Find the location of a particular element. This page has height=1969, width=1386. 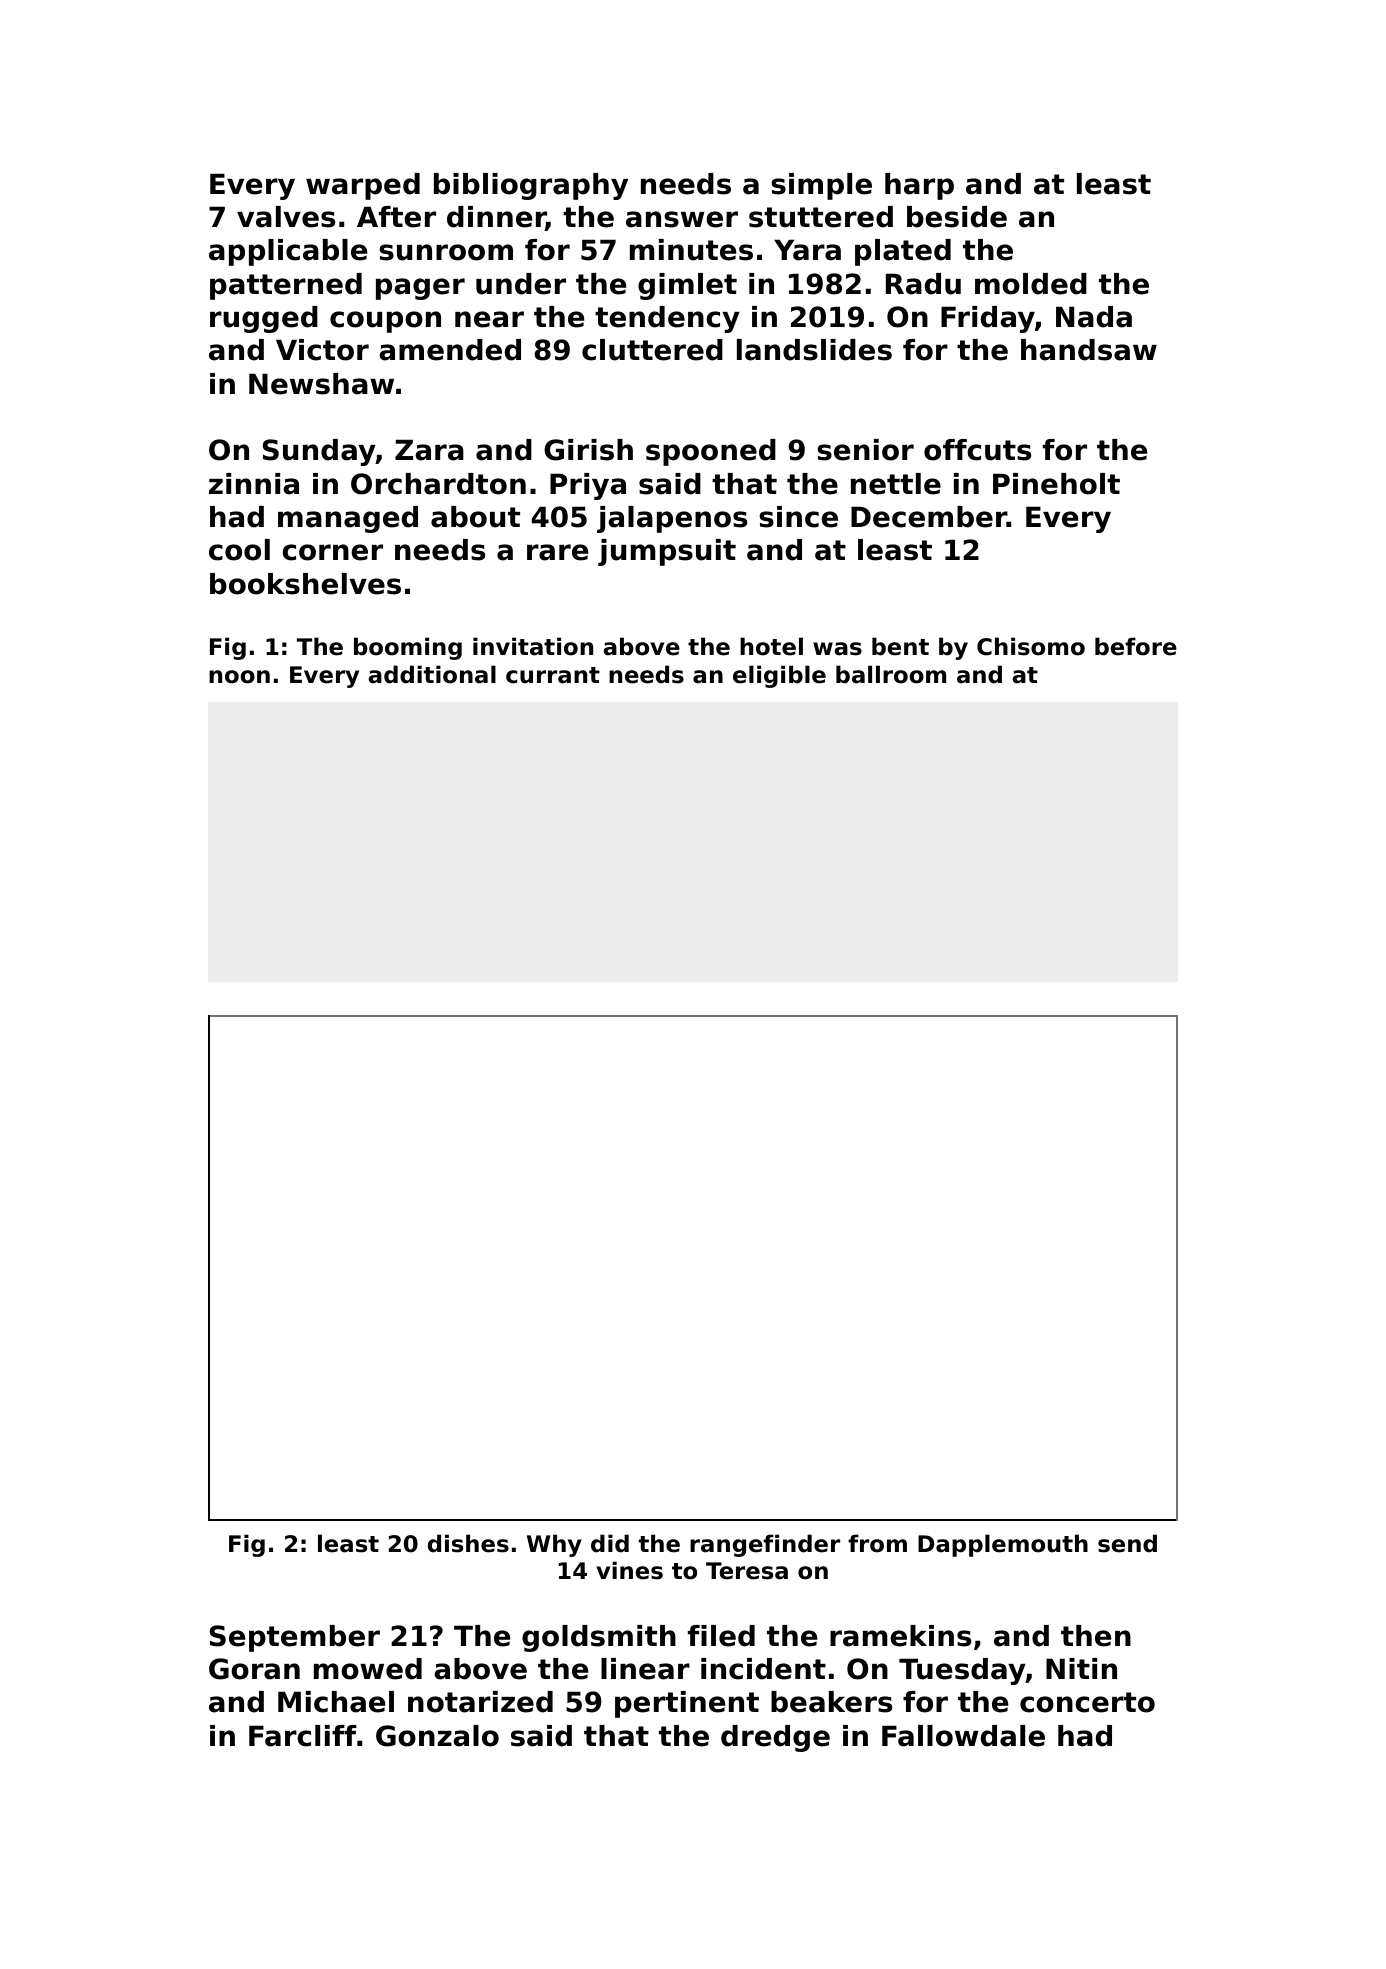

pager is located at coordinates (420, 289).
